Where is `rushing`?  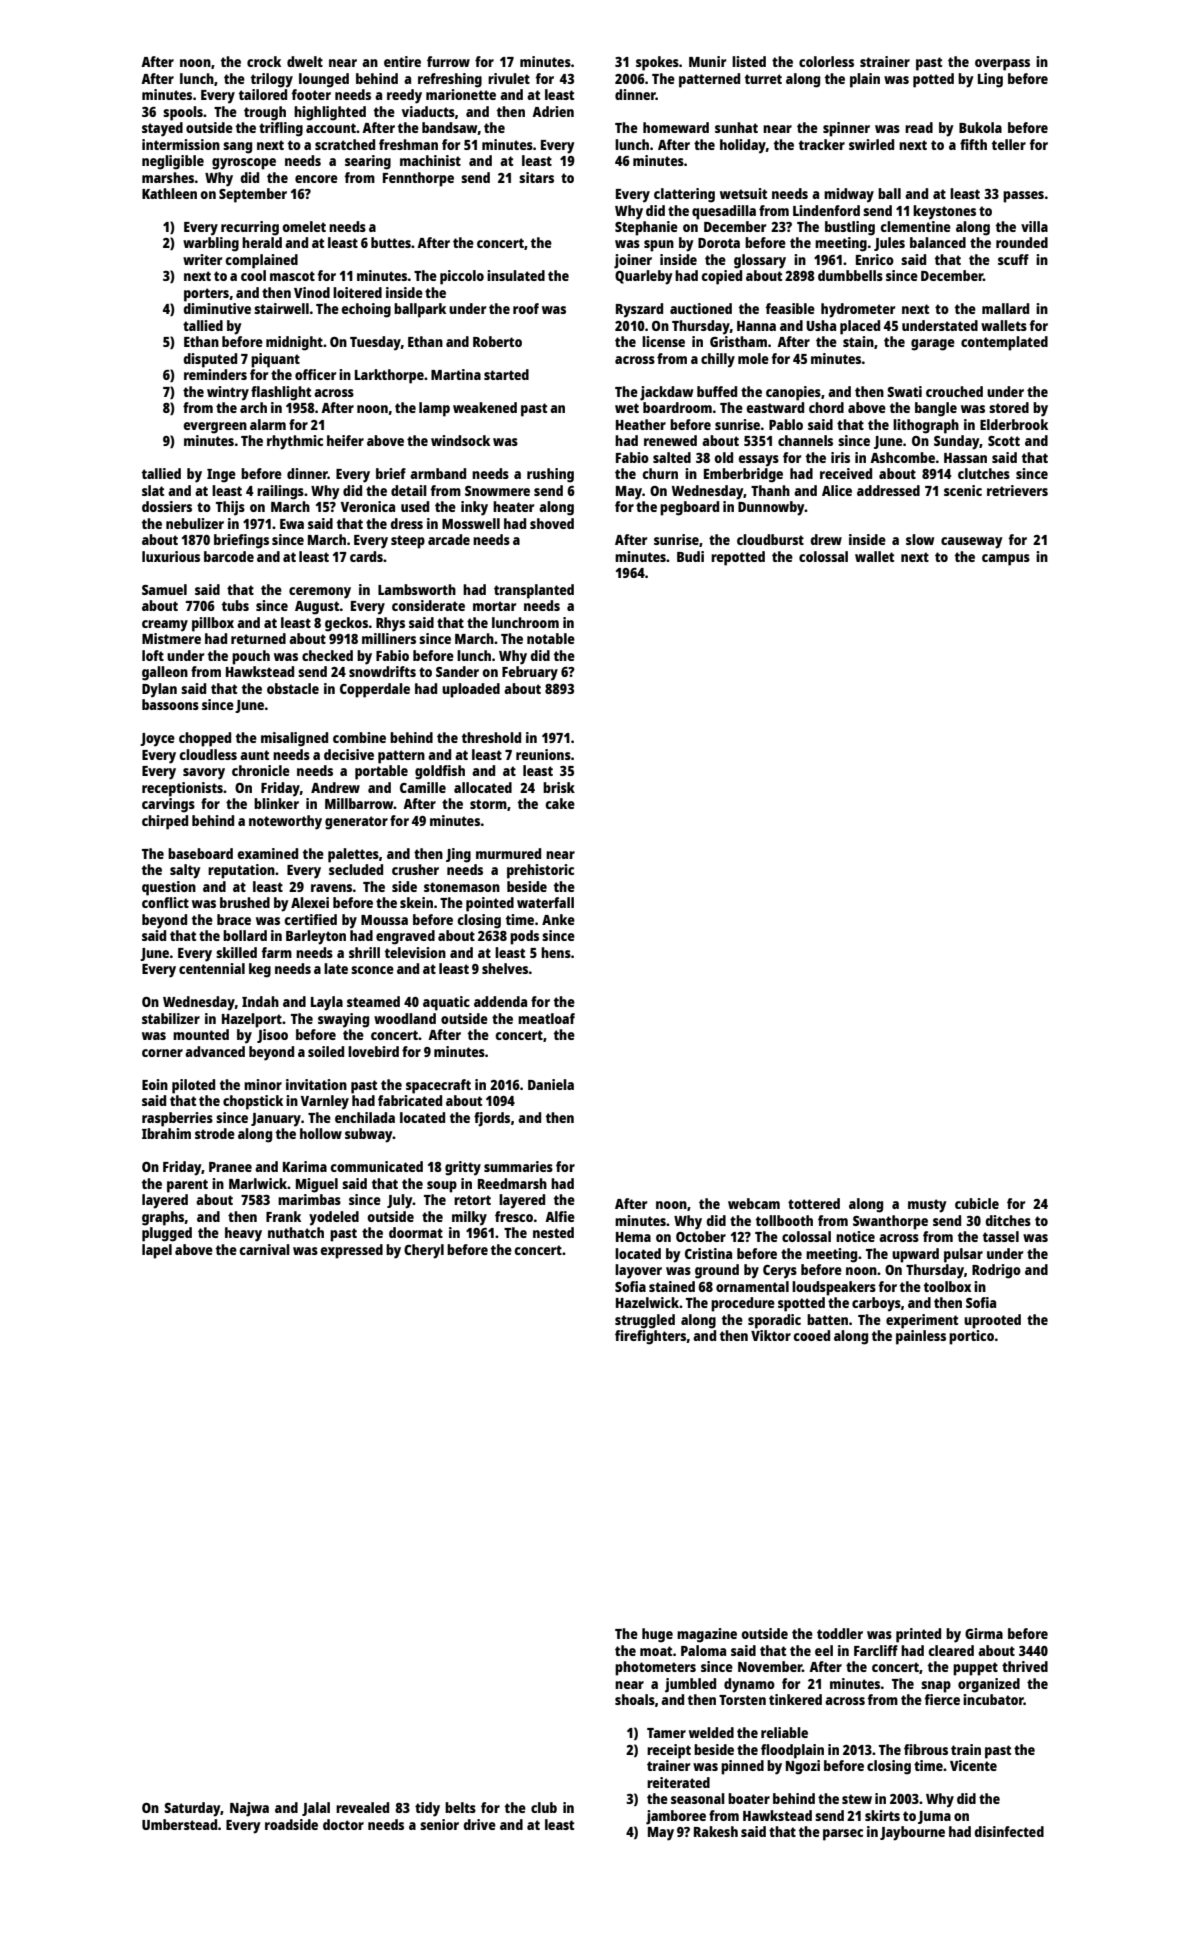 rushing is located at coordinates (550, 475).
